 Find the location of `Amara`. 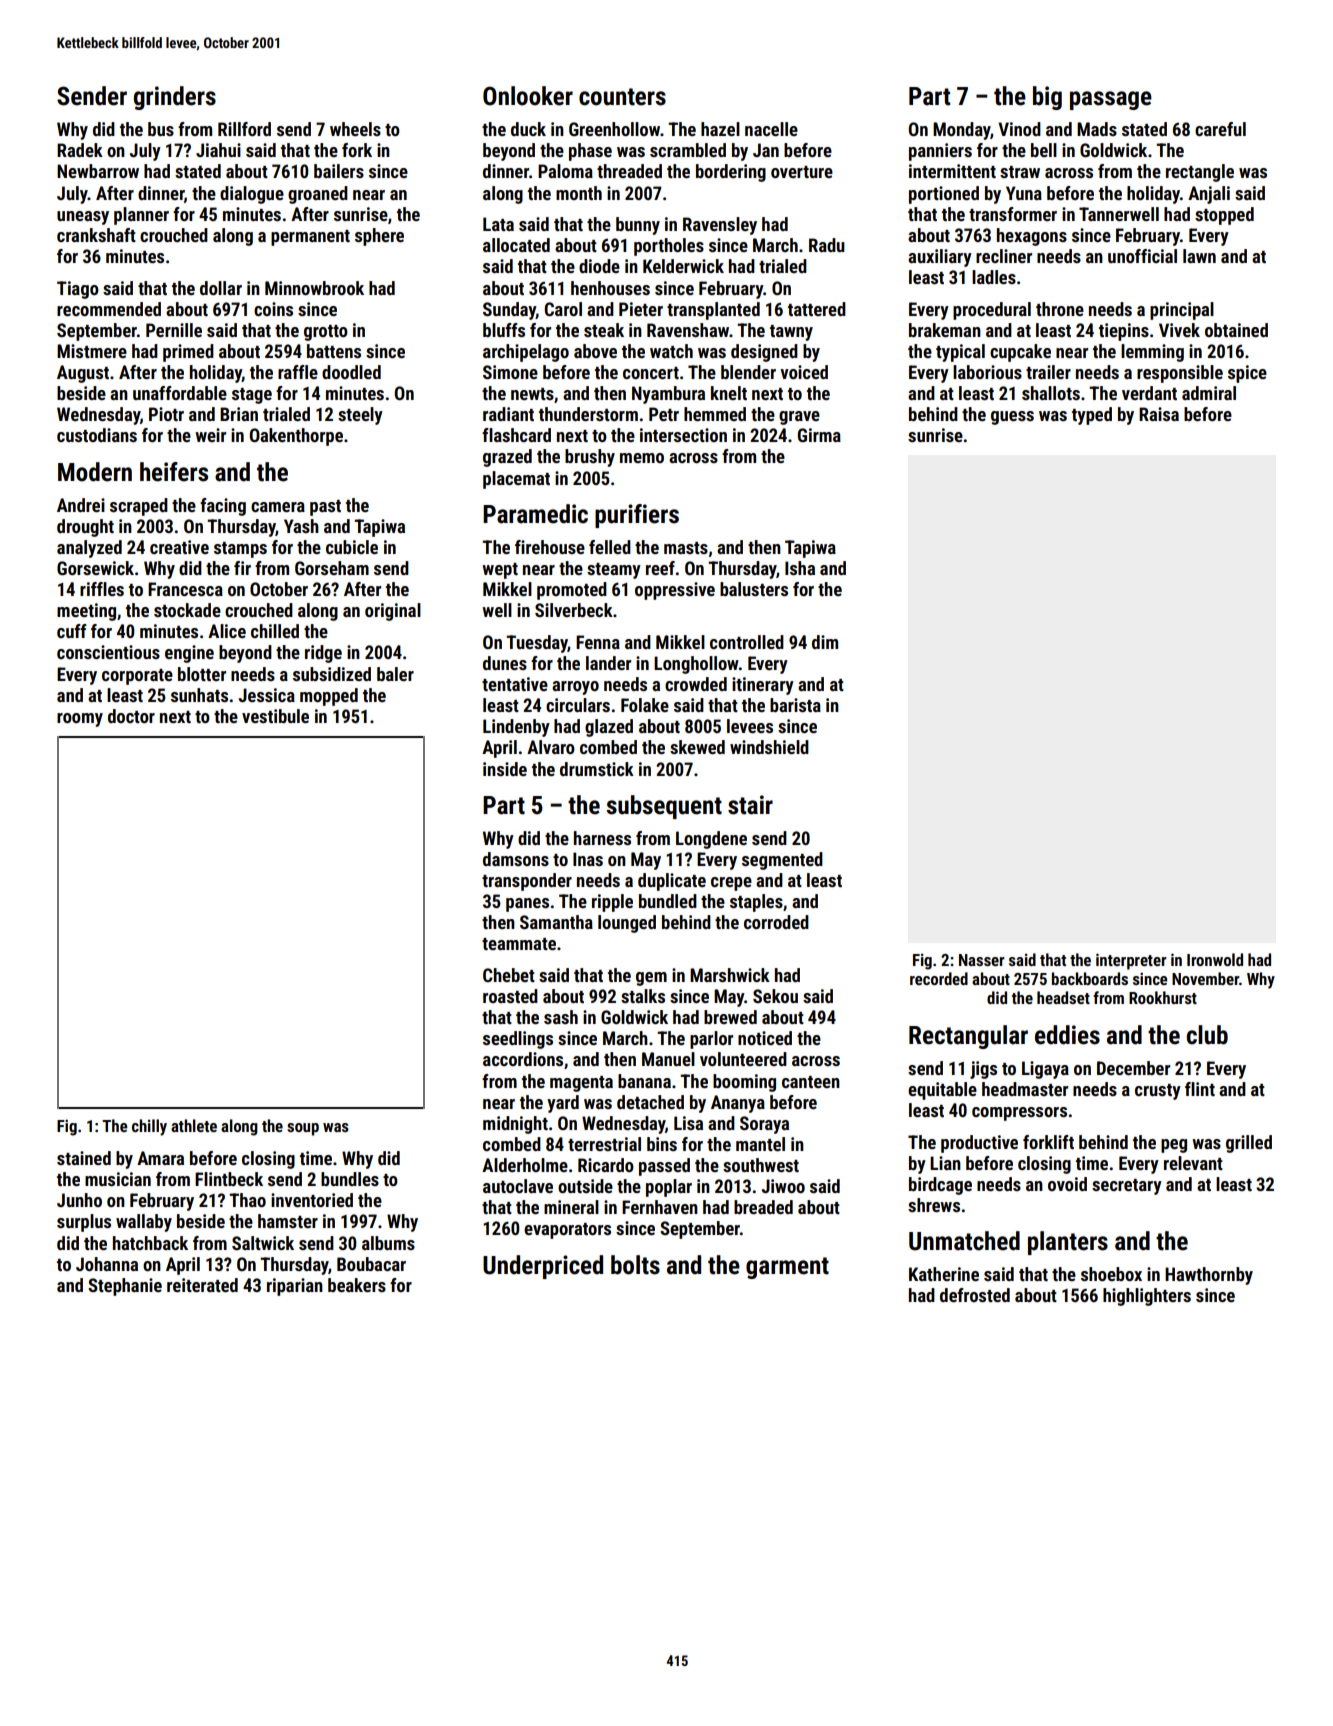

Amara is located at coordinates (160, 1158).
